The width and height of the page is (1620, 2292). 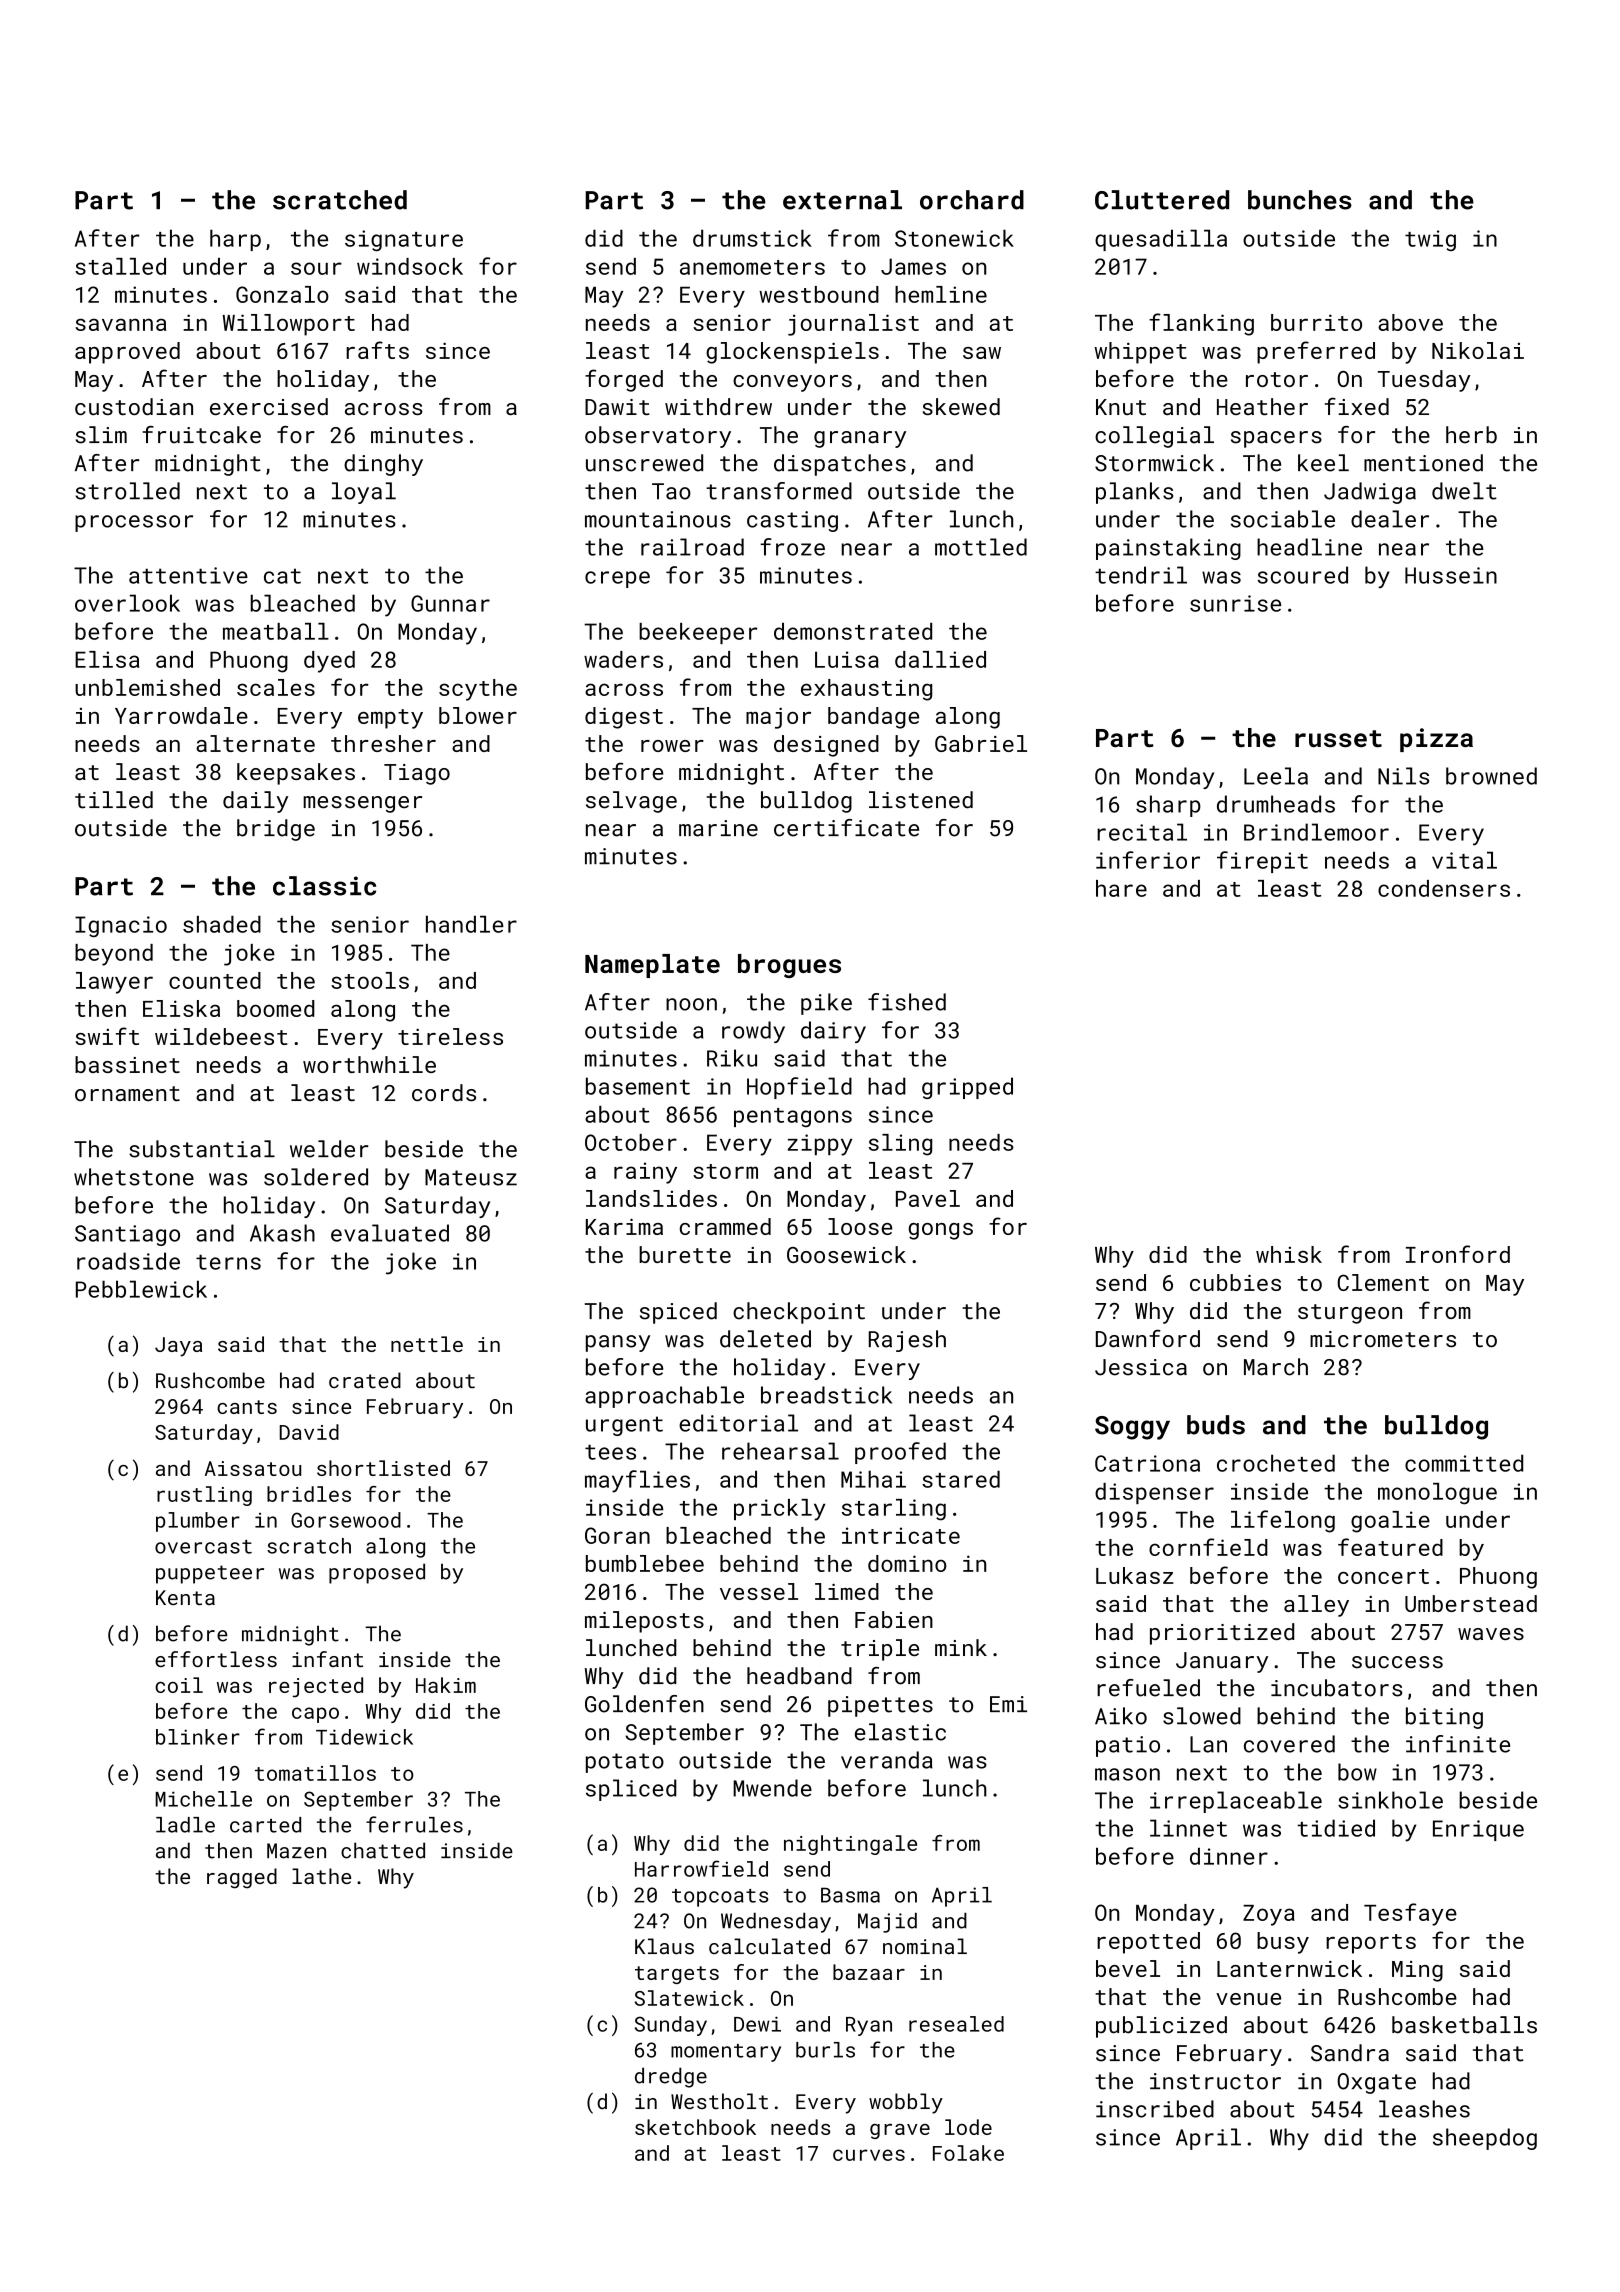 I want to click on chatted, so click(x=383, y=1850).
